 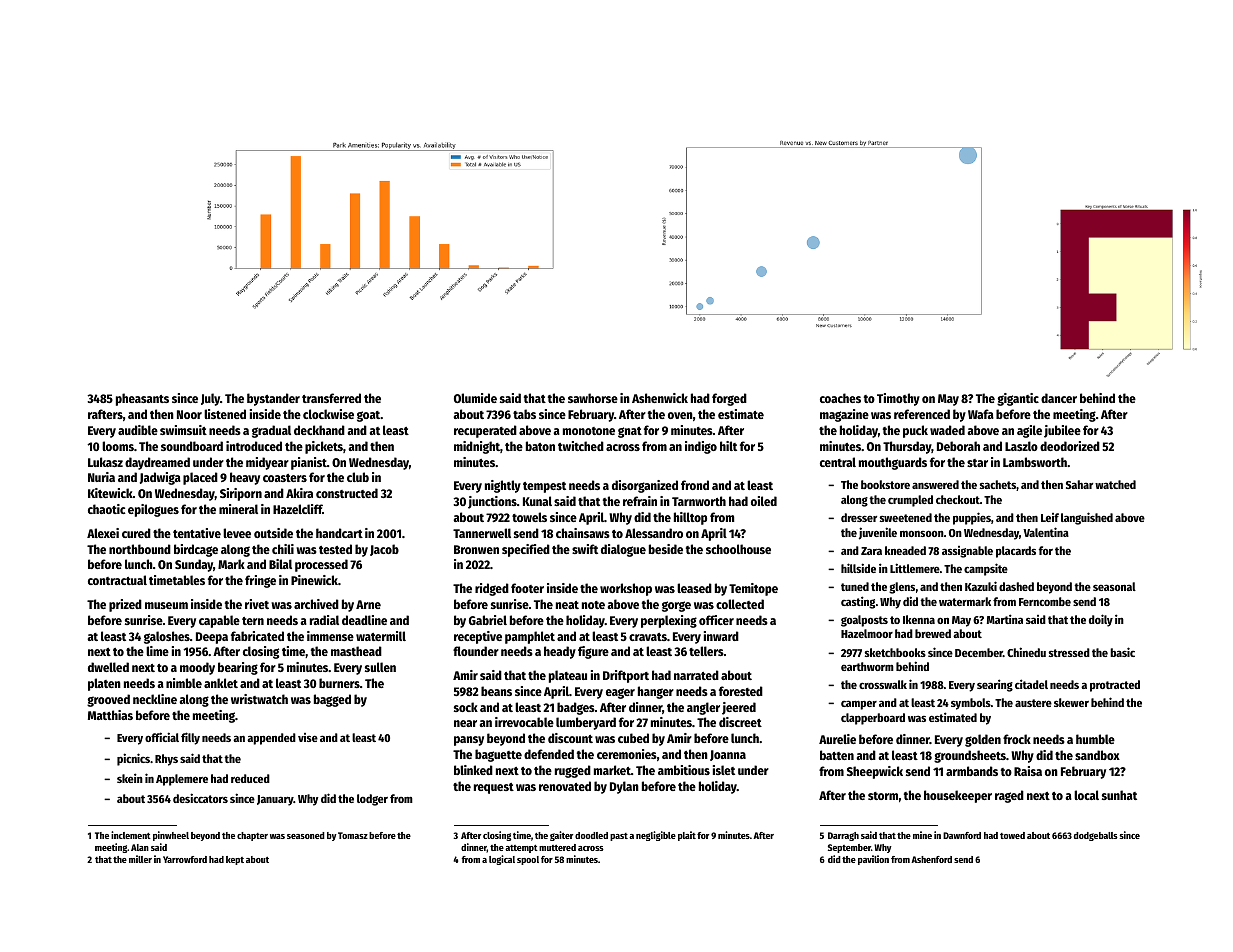 I want to click on pheasants, so click(x=142, y=399).
